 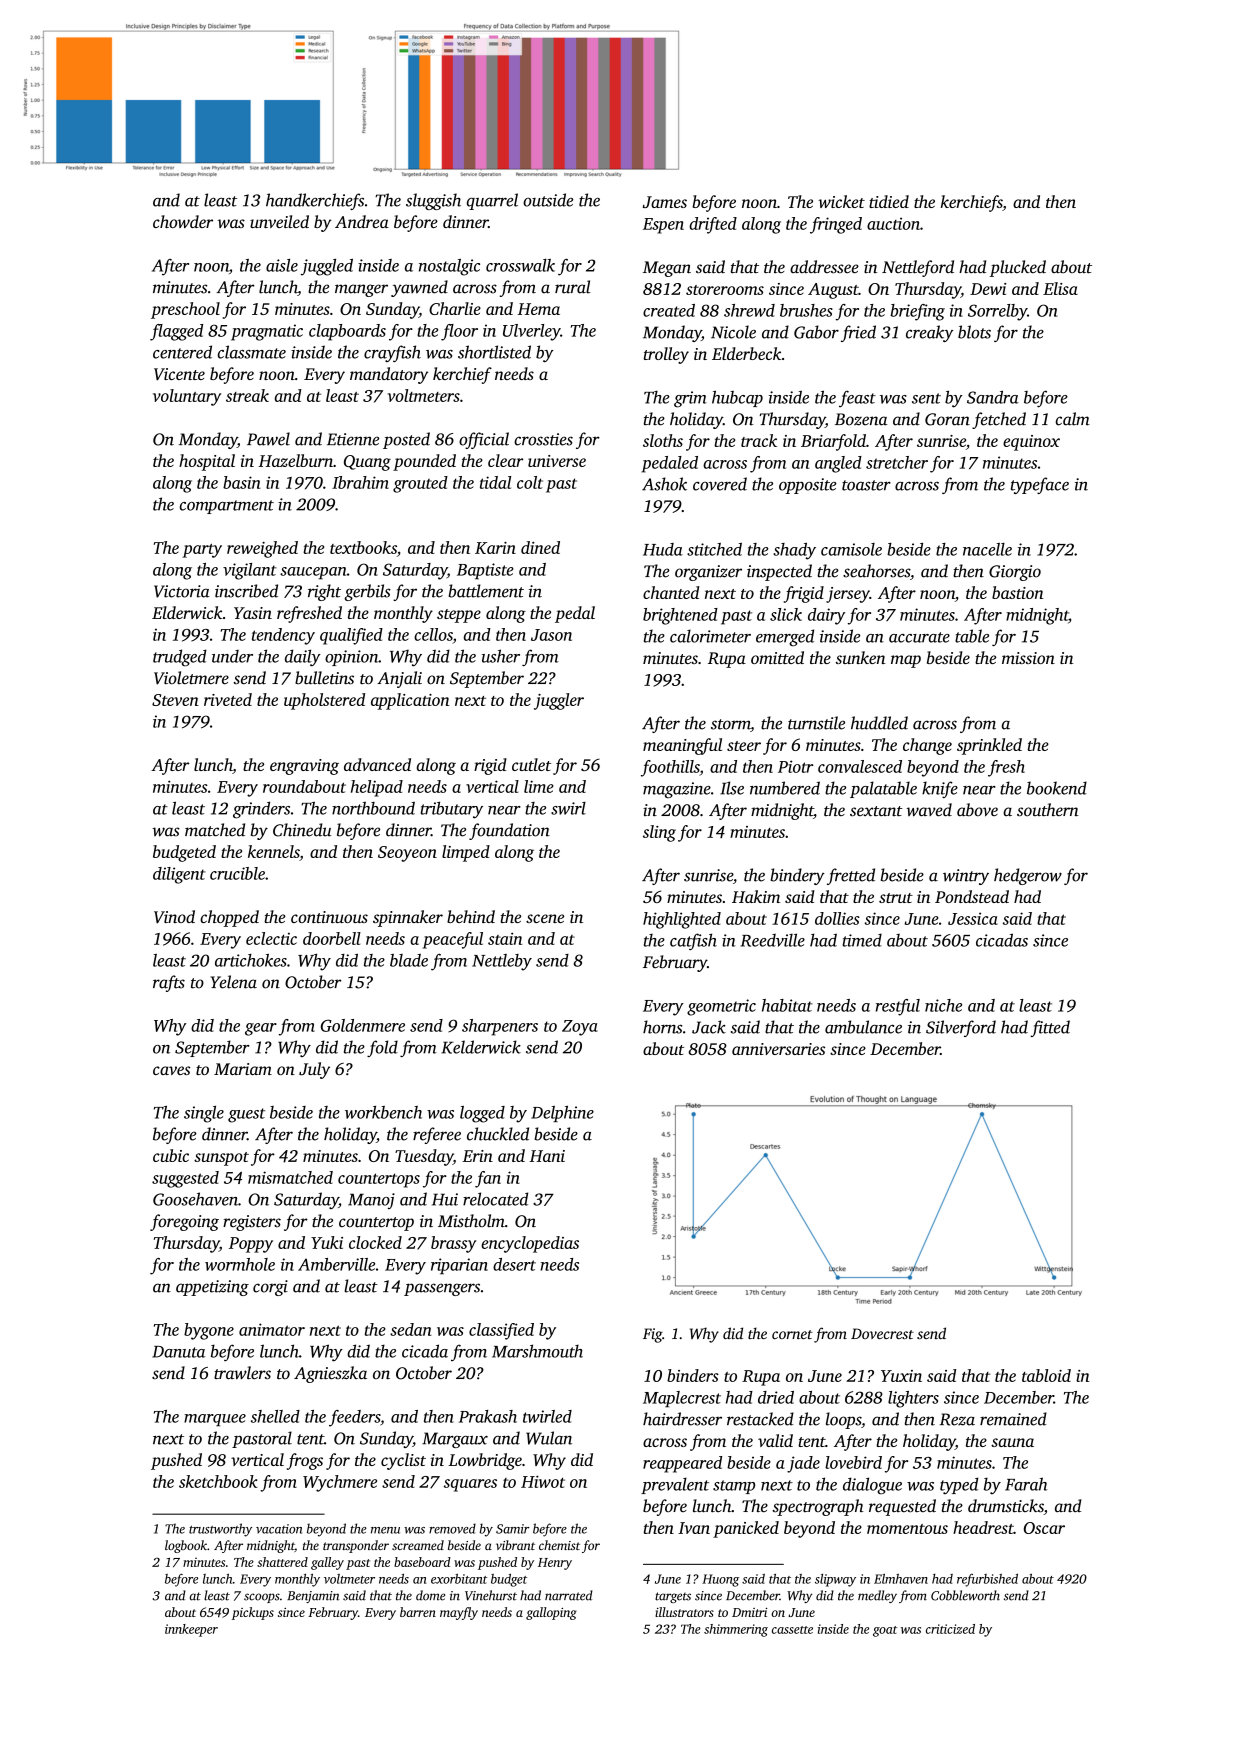 What do you see at coordinates (351, 636) in the image?
I see `qualified` at bounding box center [351, 636].
